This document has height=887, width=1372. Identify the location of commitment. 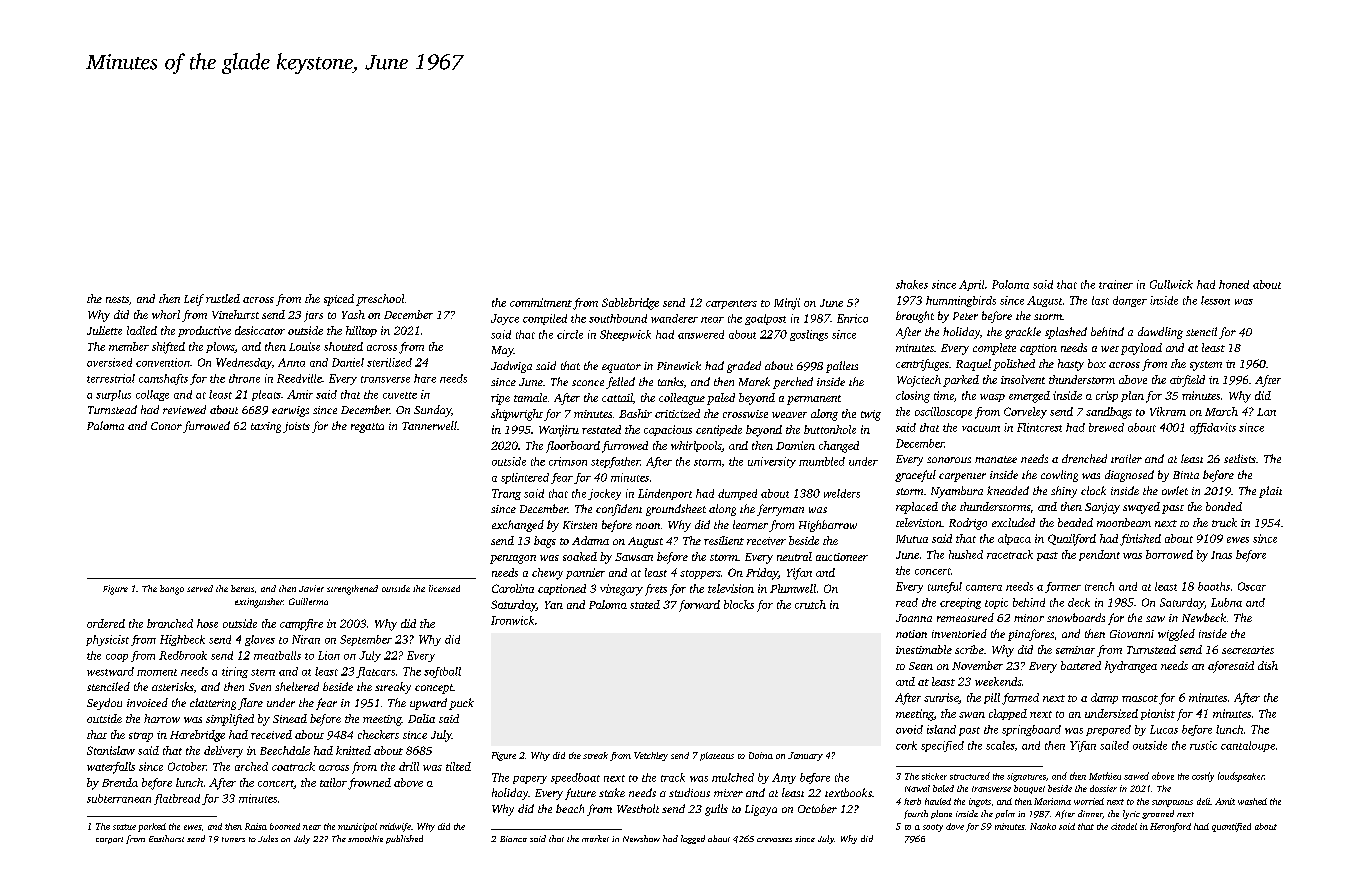
(541, 302).
